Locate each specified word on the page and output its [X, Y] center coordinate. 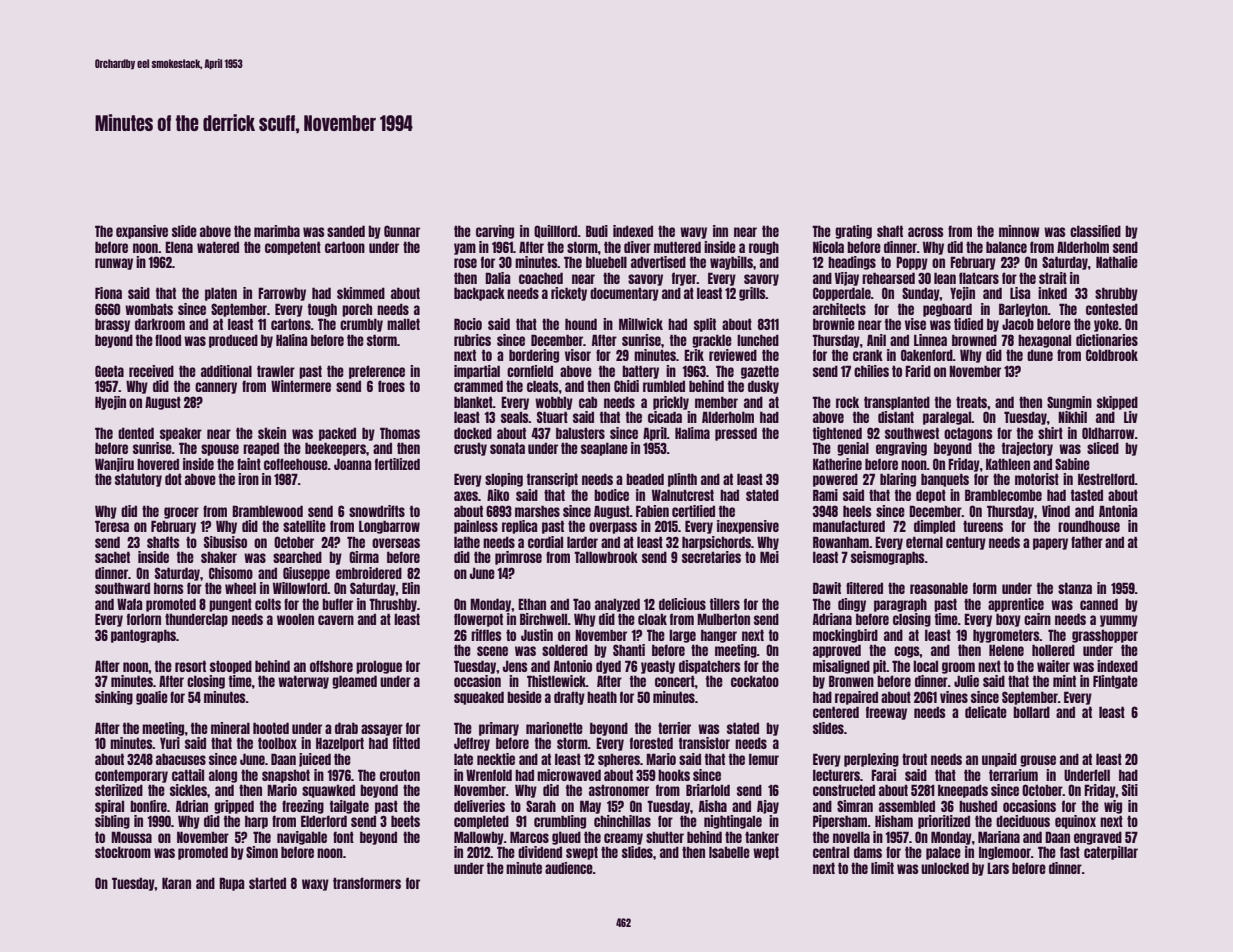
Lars [998, 868]
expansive [142, 232]
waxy [315, 885]
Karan [176, 883]
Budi [597, 231]
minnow [1019, 231]
